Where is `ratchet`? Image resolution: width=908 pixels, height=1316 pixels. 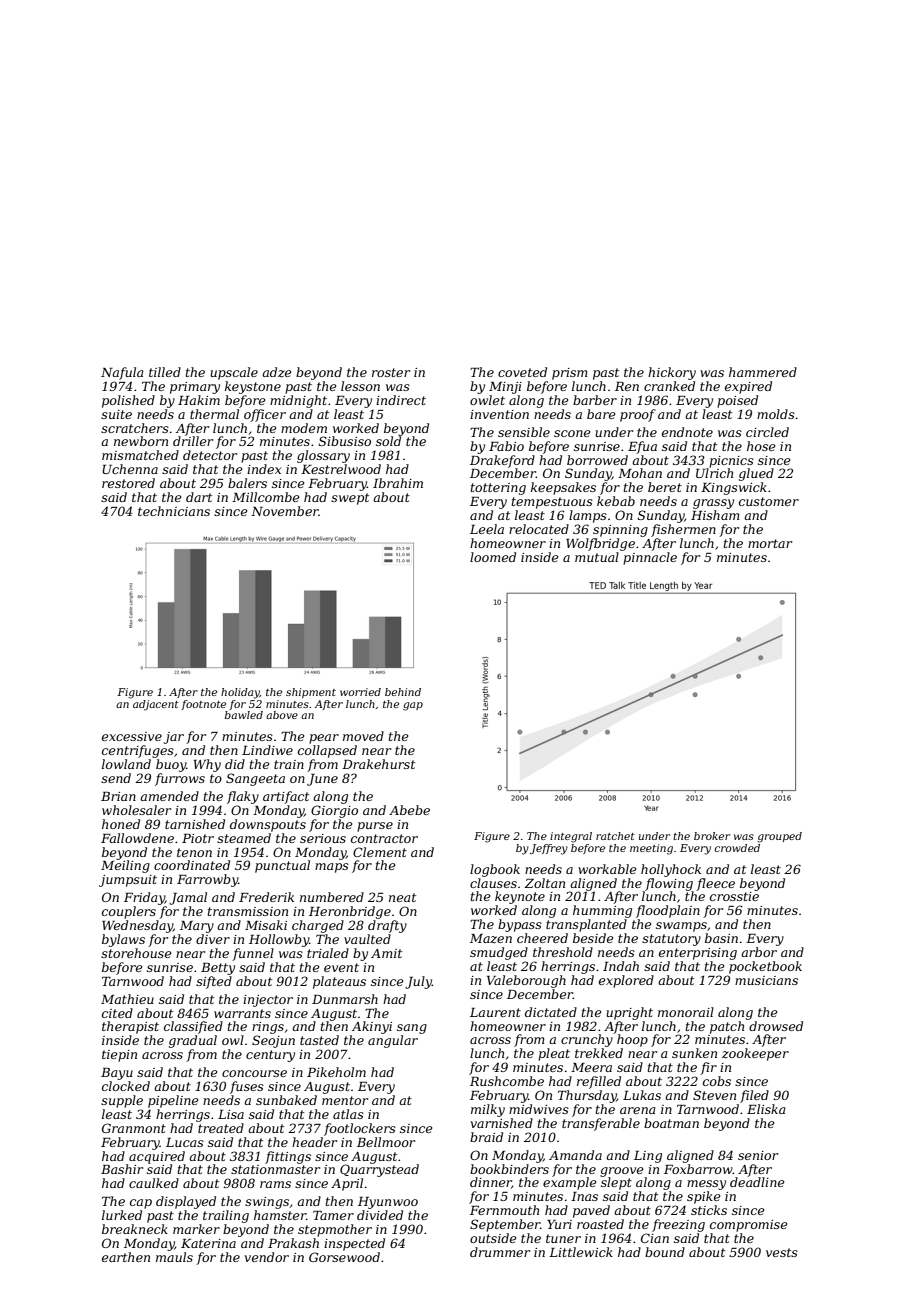
ratchet is located at coordinates (615, 836).
